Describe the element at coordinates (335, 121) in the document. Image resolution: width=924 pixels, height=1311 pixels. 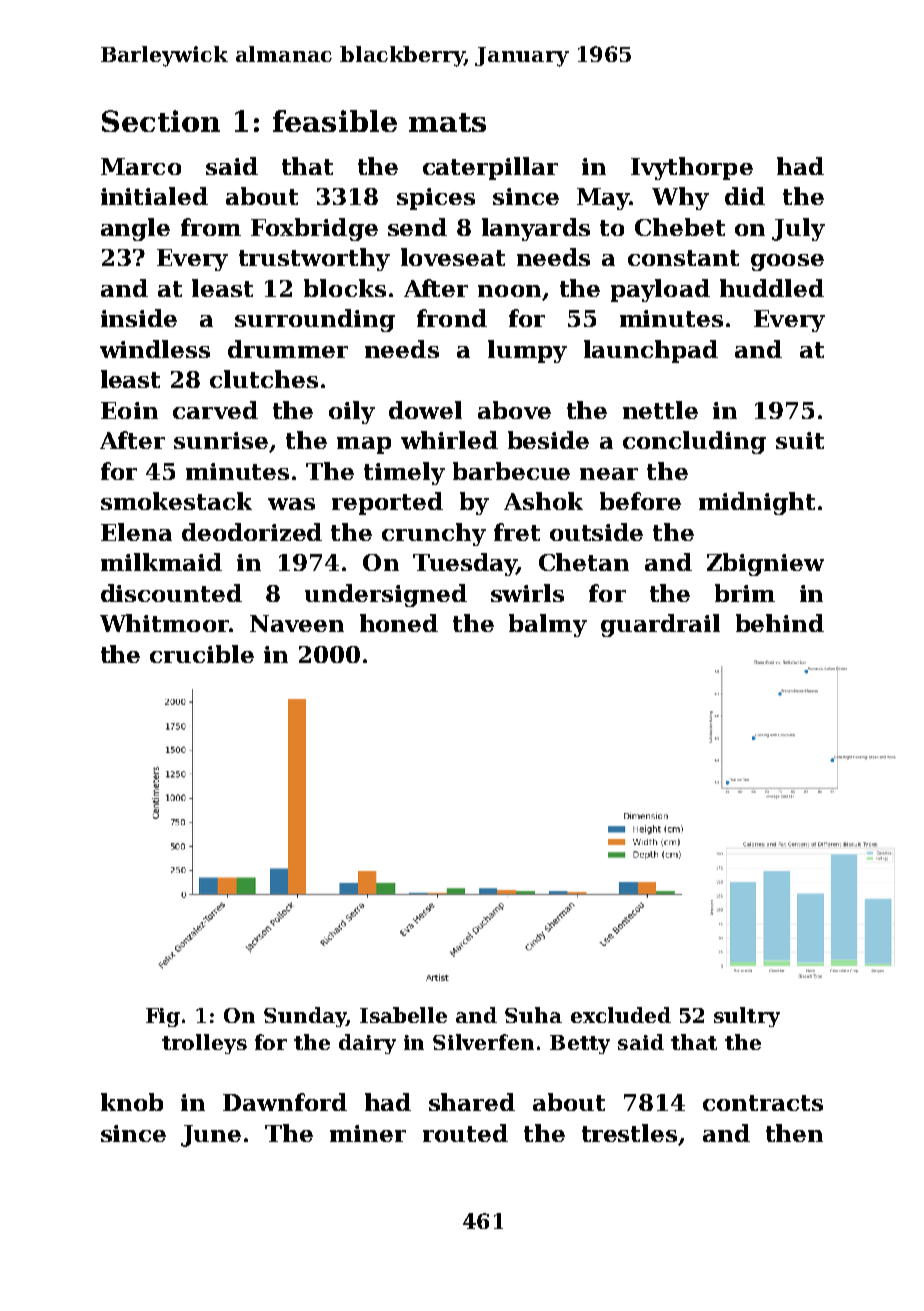
I see `feasible` at that location.
